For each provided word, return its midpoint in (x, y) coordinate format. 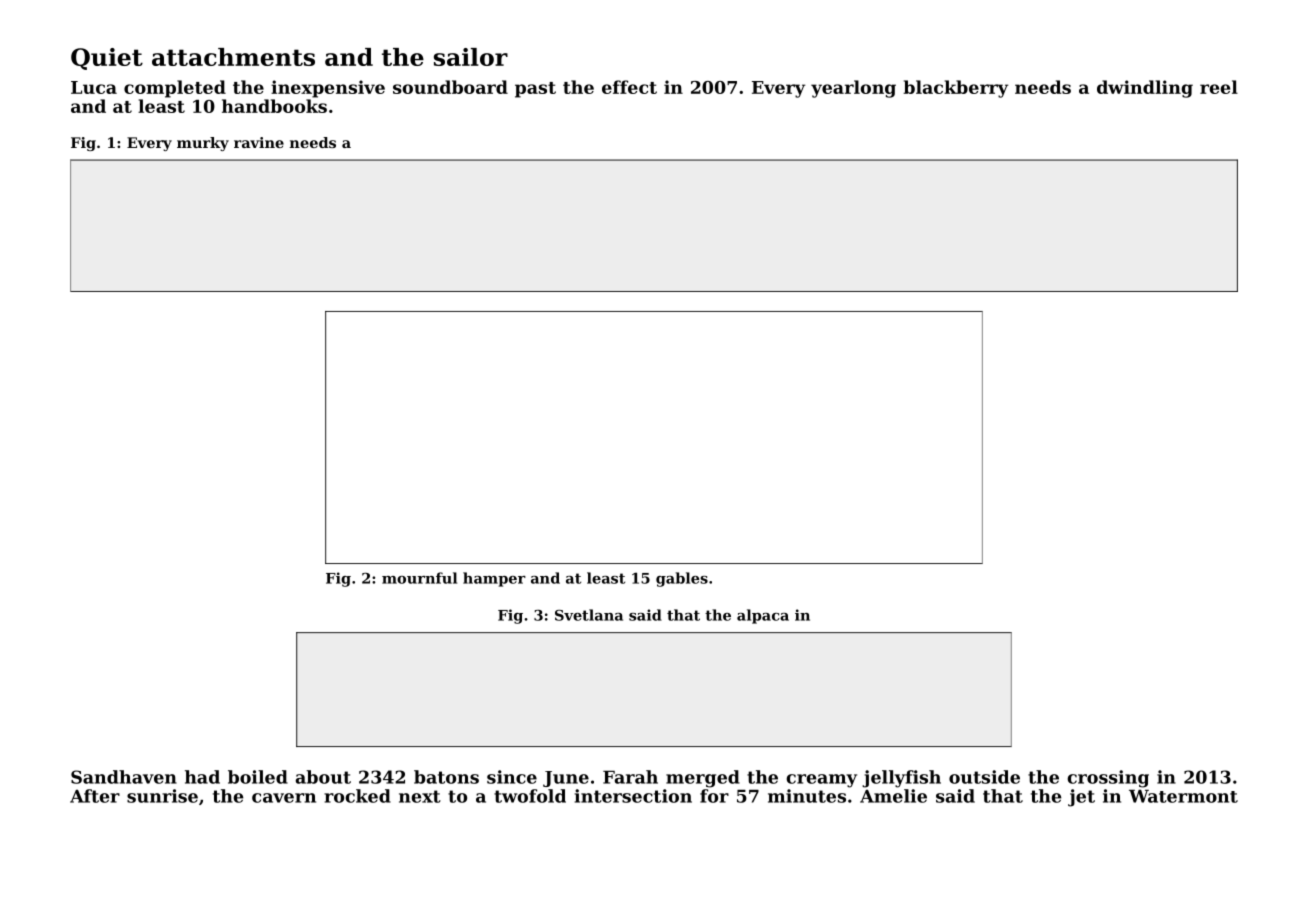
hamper (494, 579)
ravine (259, 142)
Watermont (1183, 796)
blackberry (955, 89)
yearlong (853, 89)
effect (629, 87)
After (95, 796)
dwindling (1145, 89)
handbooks (274, 106)
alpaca (763, 616)
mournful (419, 578)
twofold (530, 796)
